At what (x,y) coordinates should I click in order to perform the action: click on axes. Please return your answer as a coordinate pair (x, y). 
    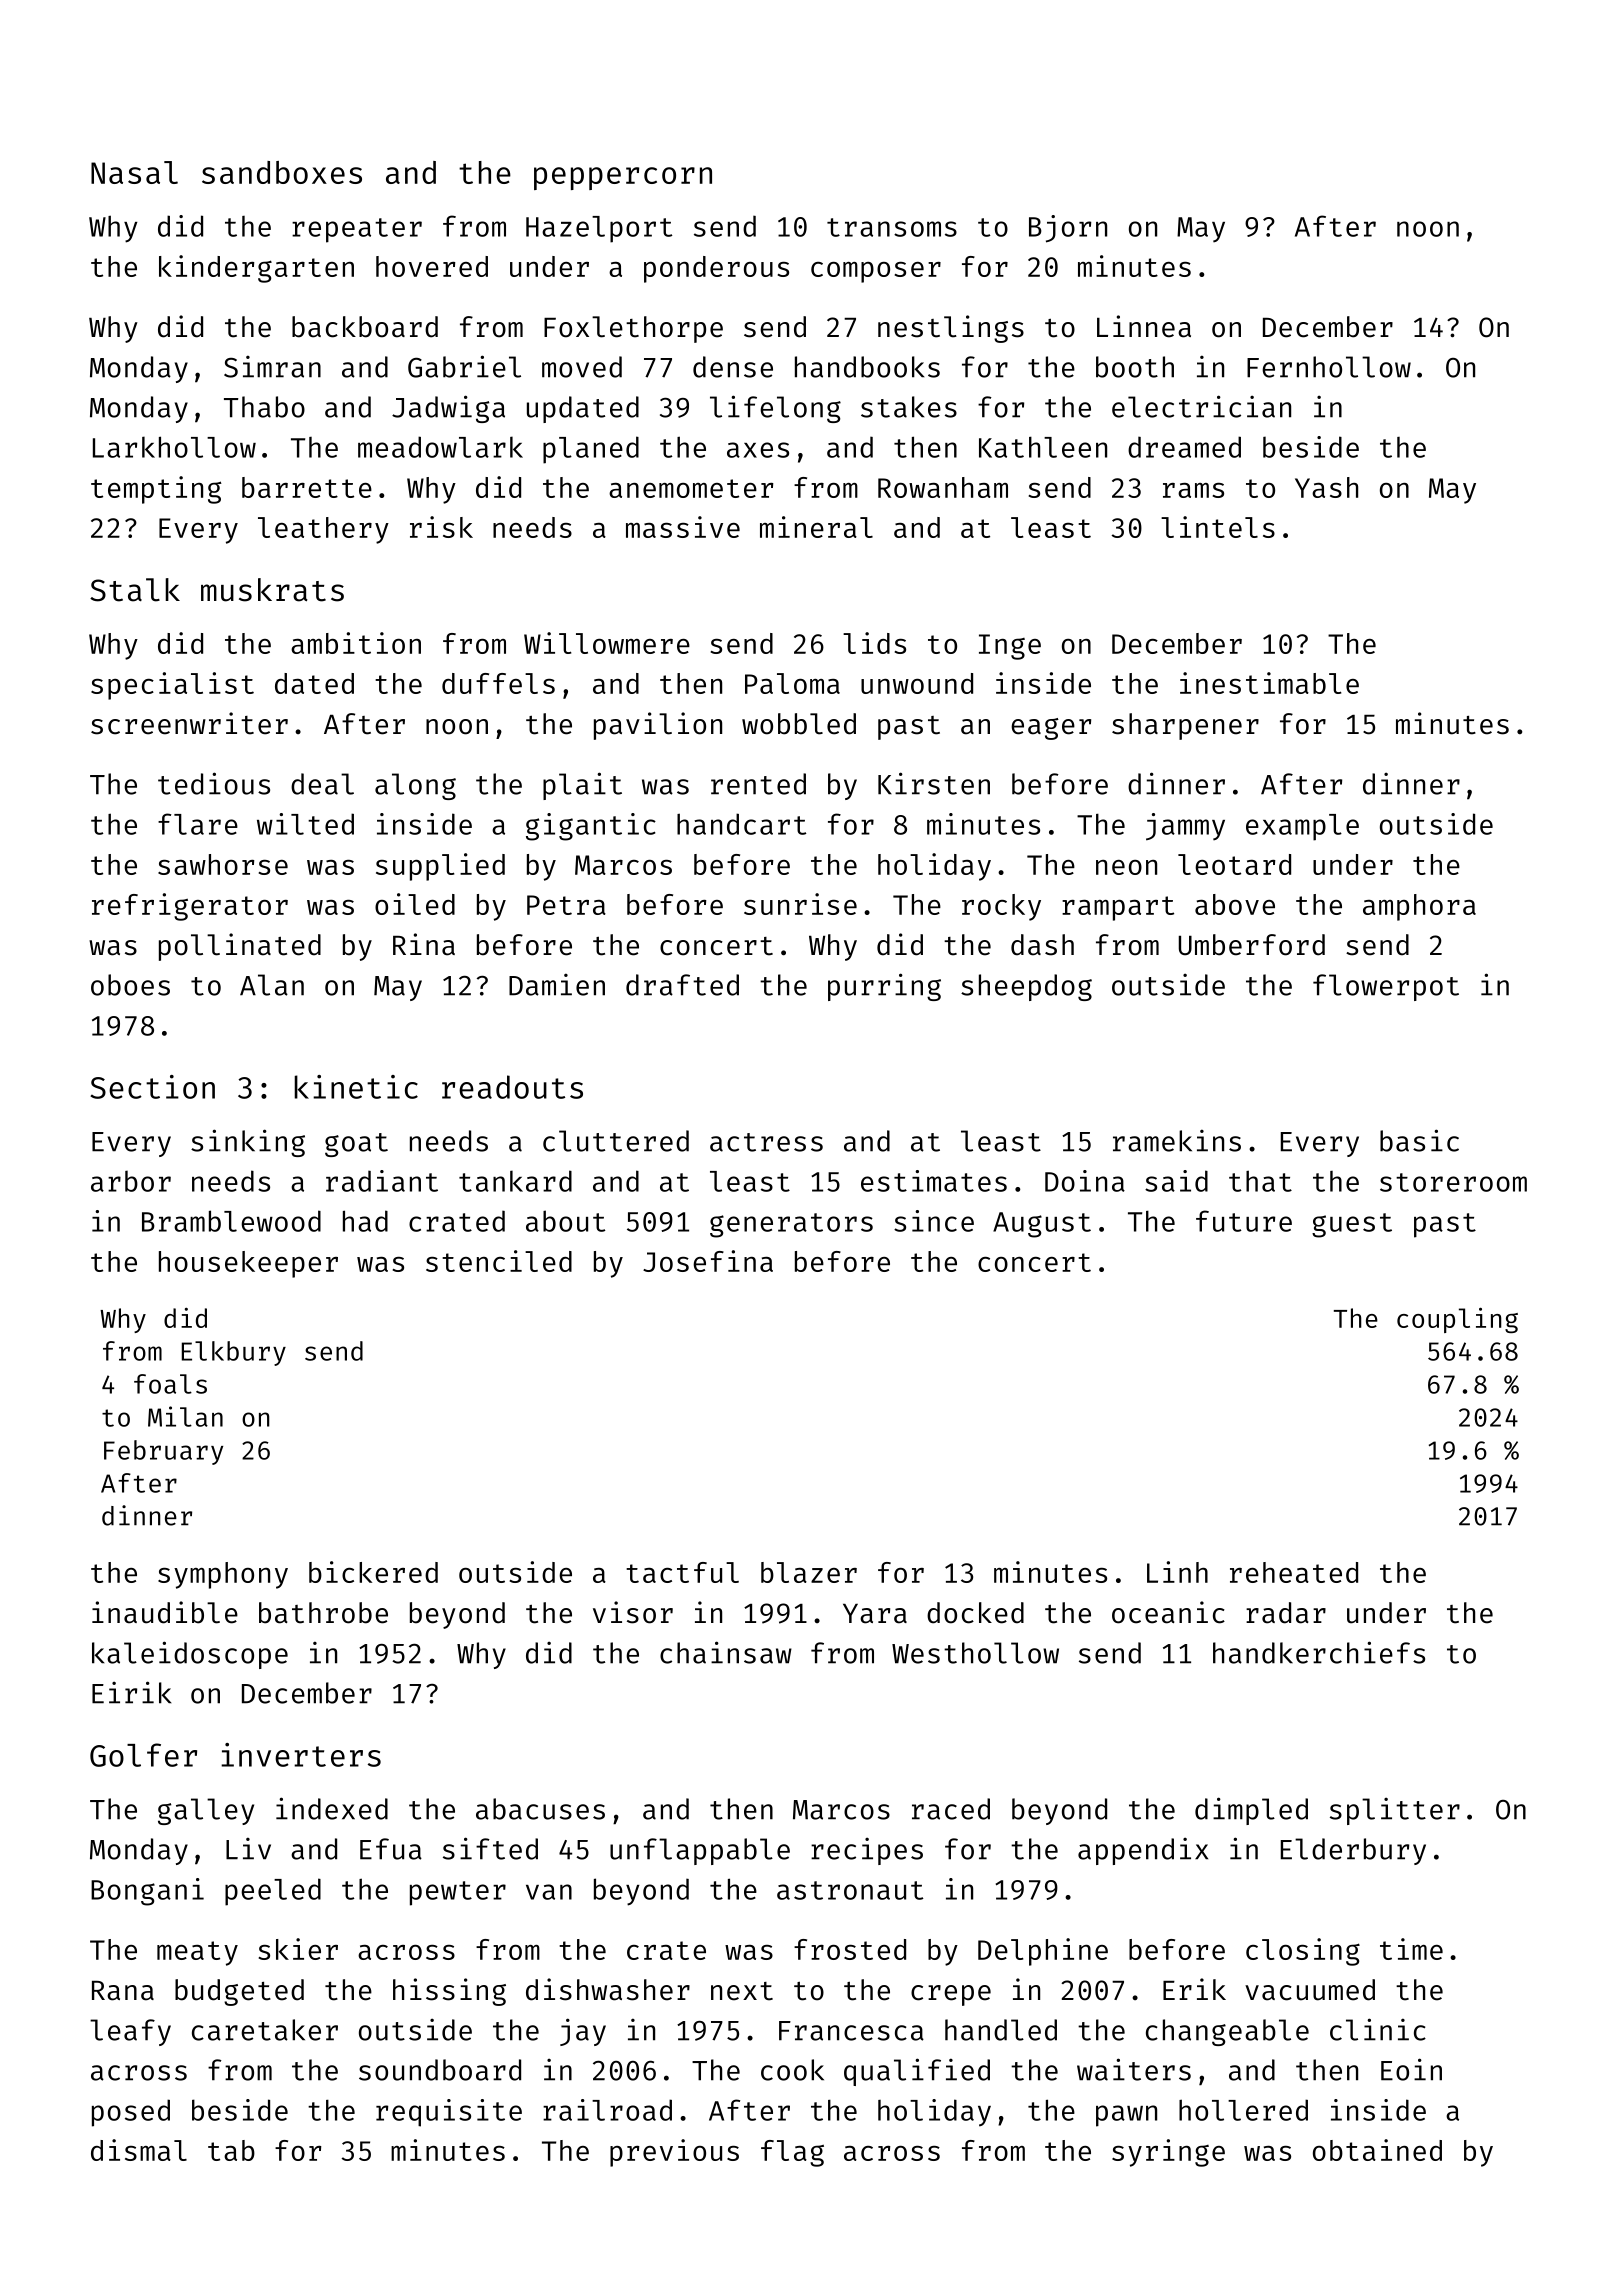
    Looking at the image, I should click on (758, 450).
